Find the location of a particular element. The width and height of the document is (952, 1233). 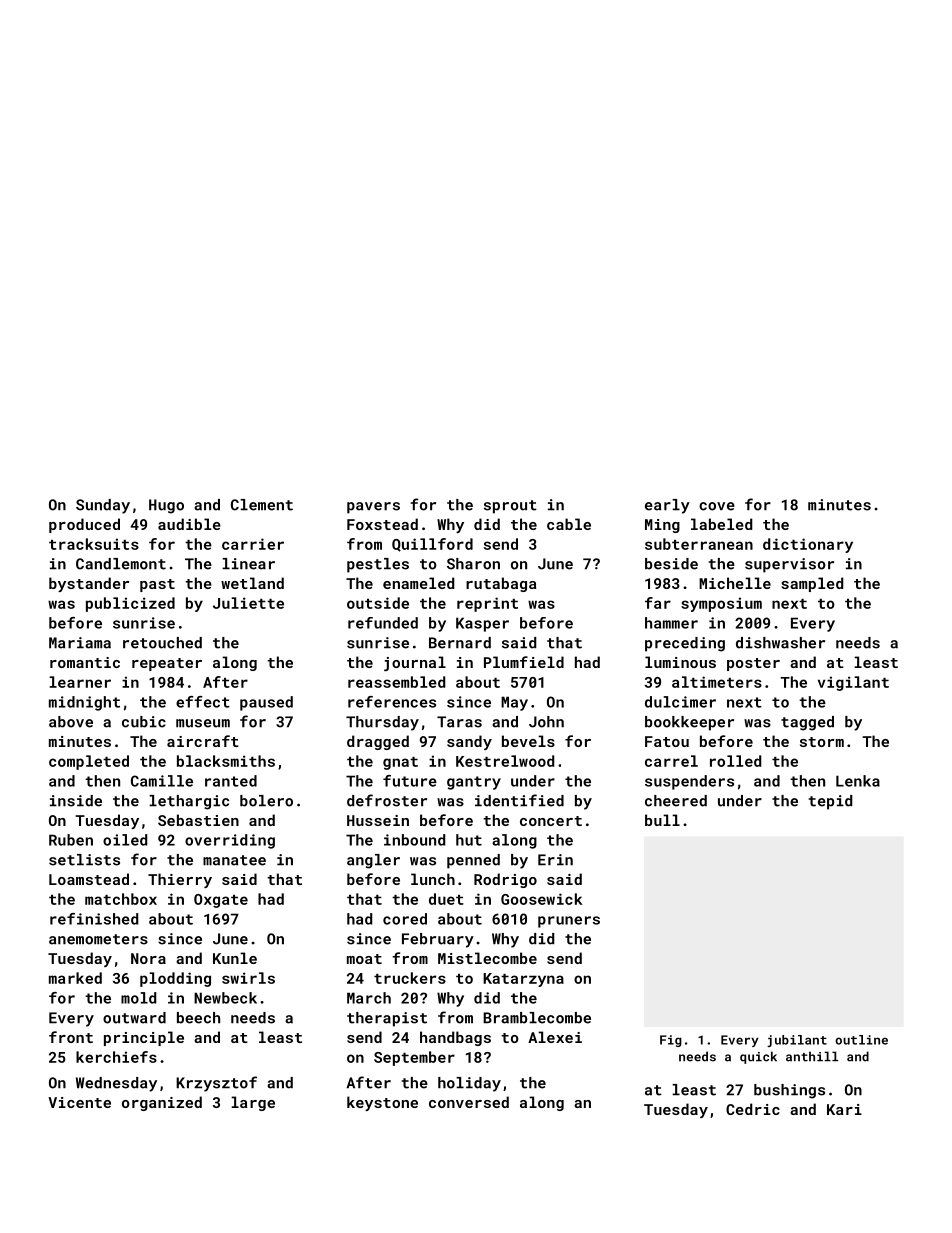

pruners is located at coordinates (569, 922).
